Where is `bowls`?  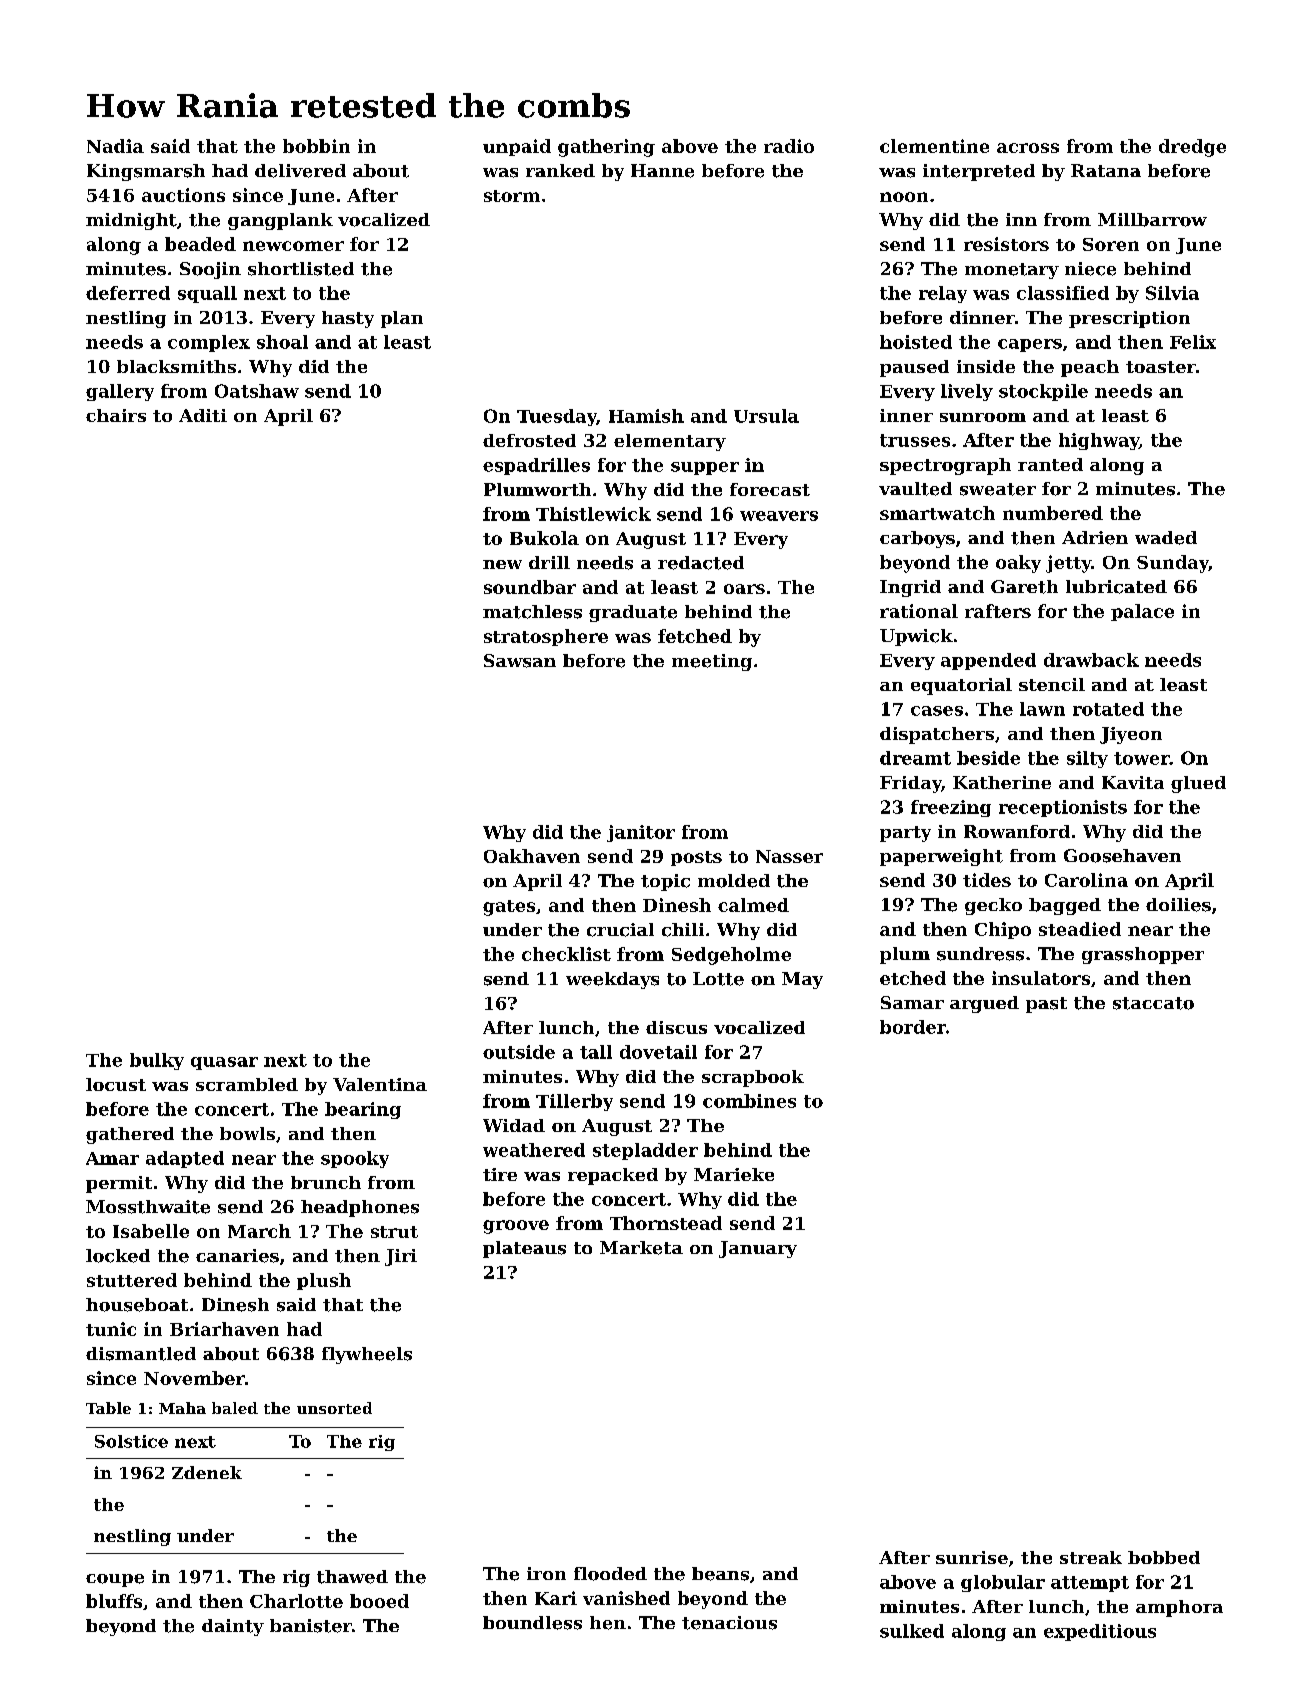
bowls is located at coordinates (247, 1133).
